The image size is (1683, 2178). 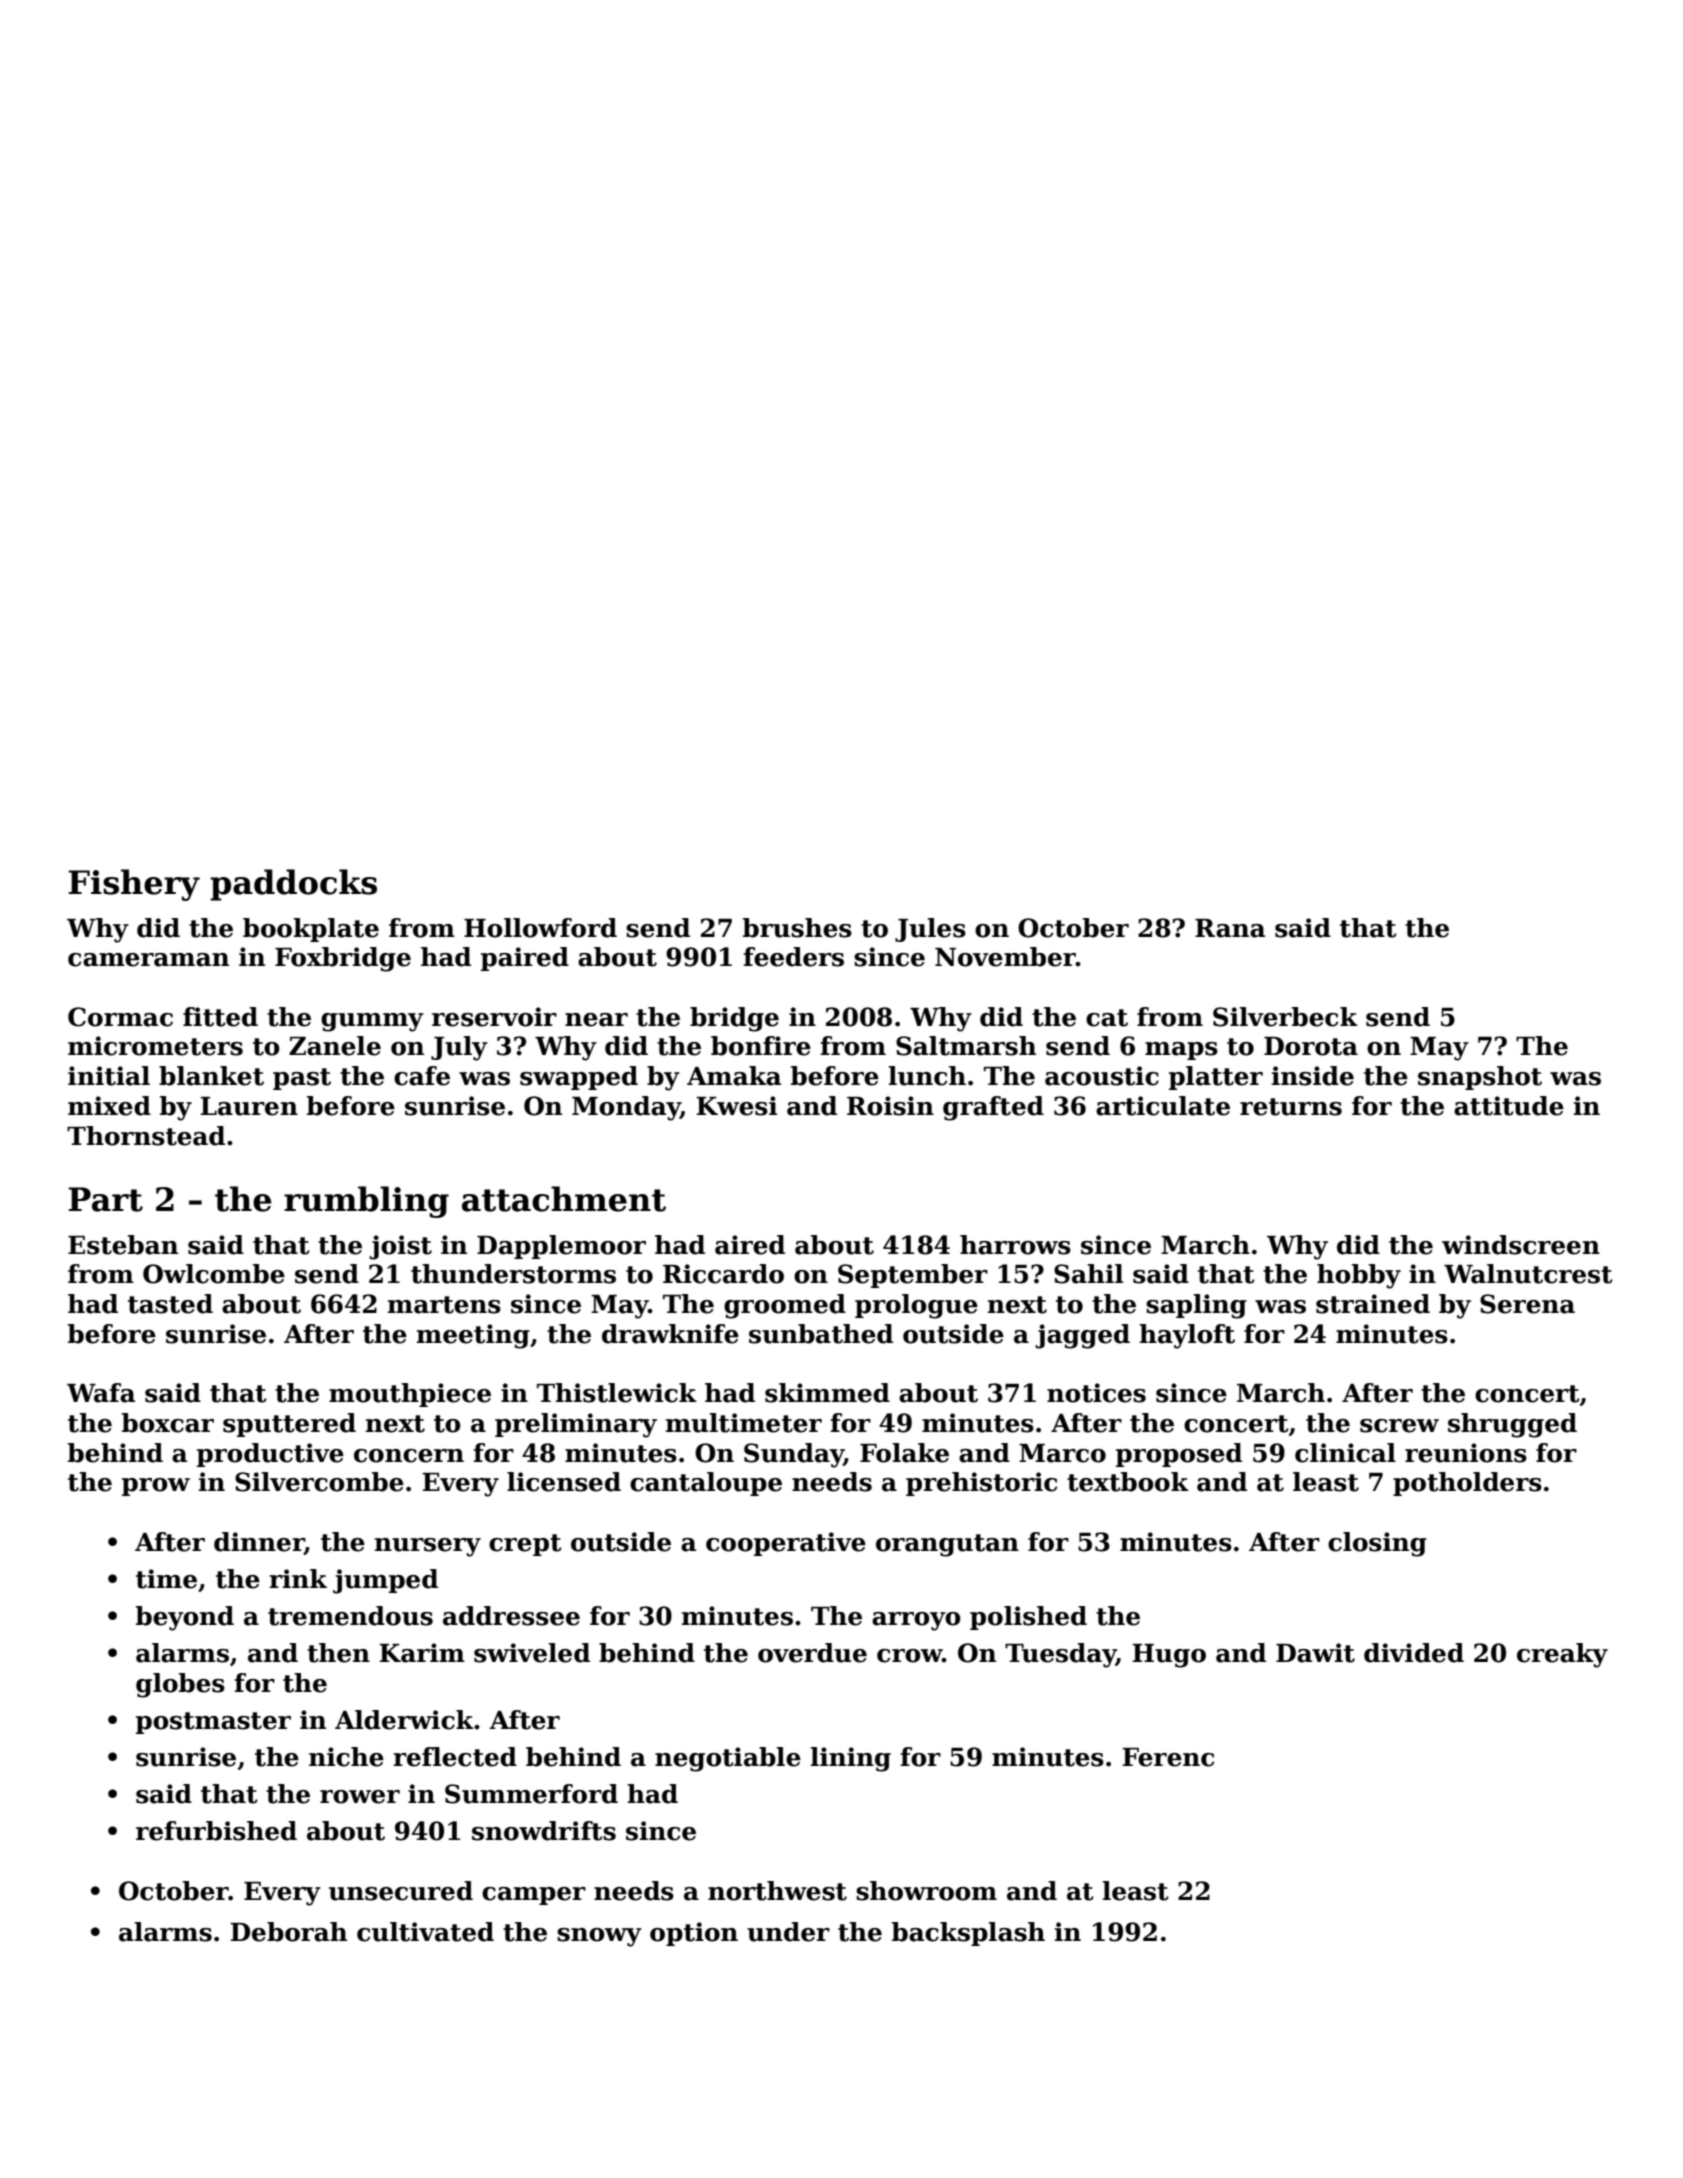 What do you see at coordinates (180, 1685) in the image?
I see `globes` at bounding box center [180, 1685].
